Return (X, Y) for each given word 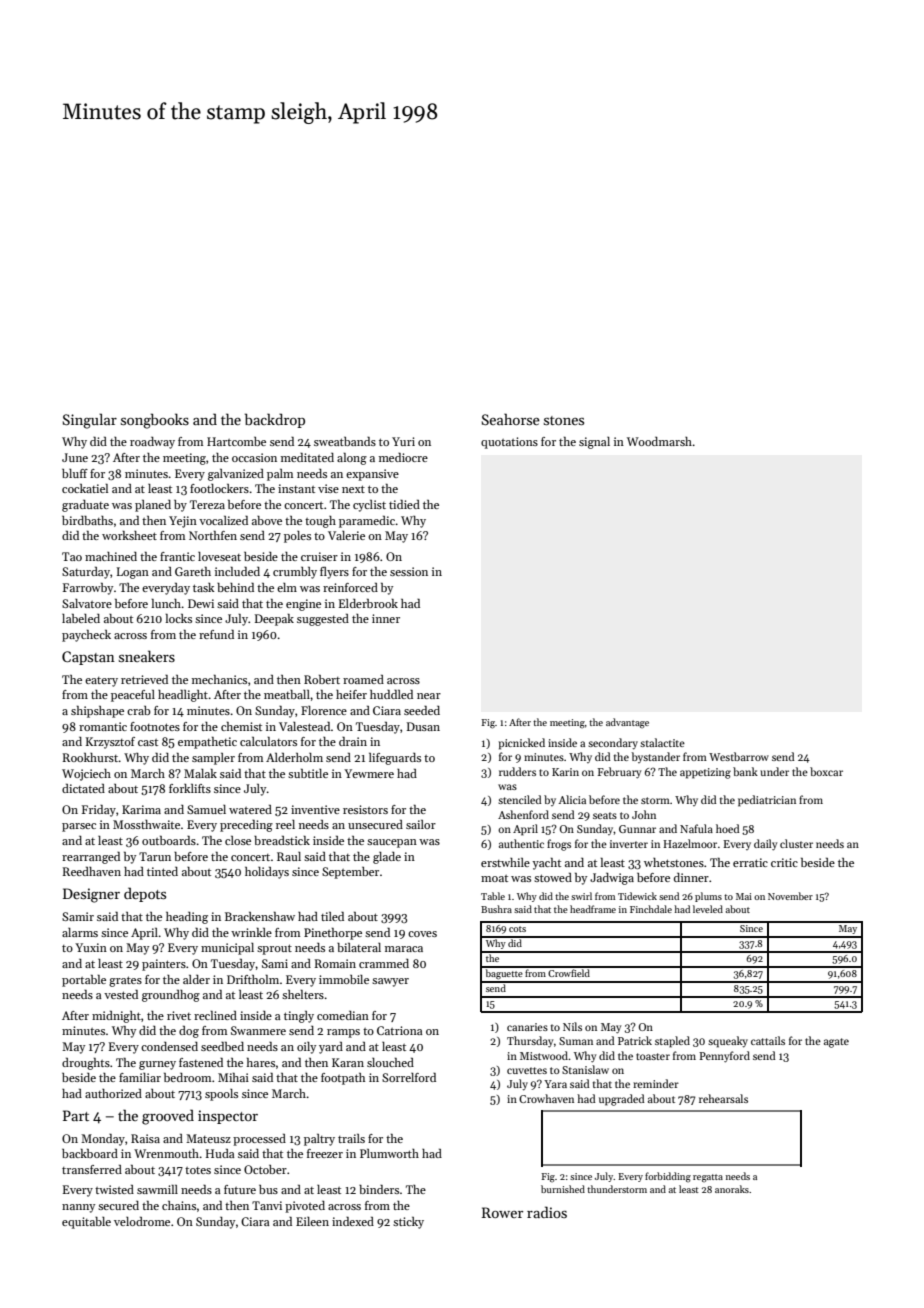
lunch (167, 603)
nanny (78, 1208)
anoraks (732, 1189)
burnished (563, 1189)
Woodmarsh (660, 441)
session (409, 571)
